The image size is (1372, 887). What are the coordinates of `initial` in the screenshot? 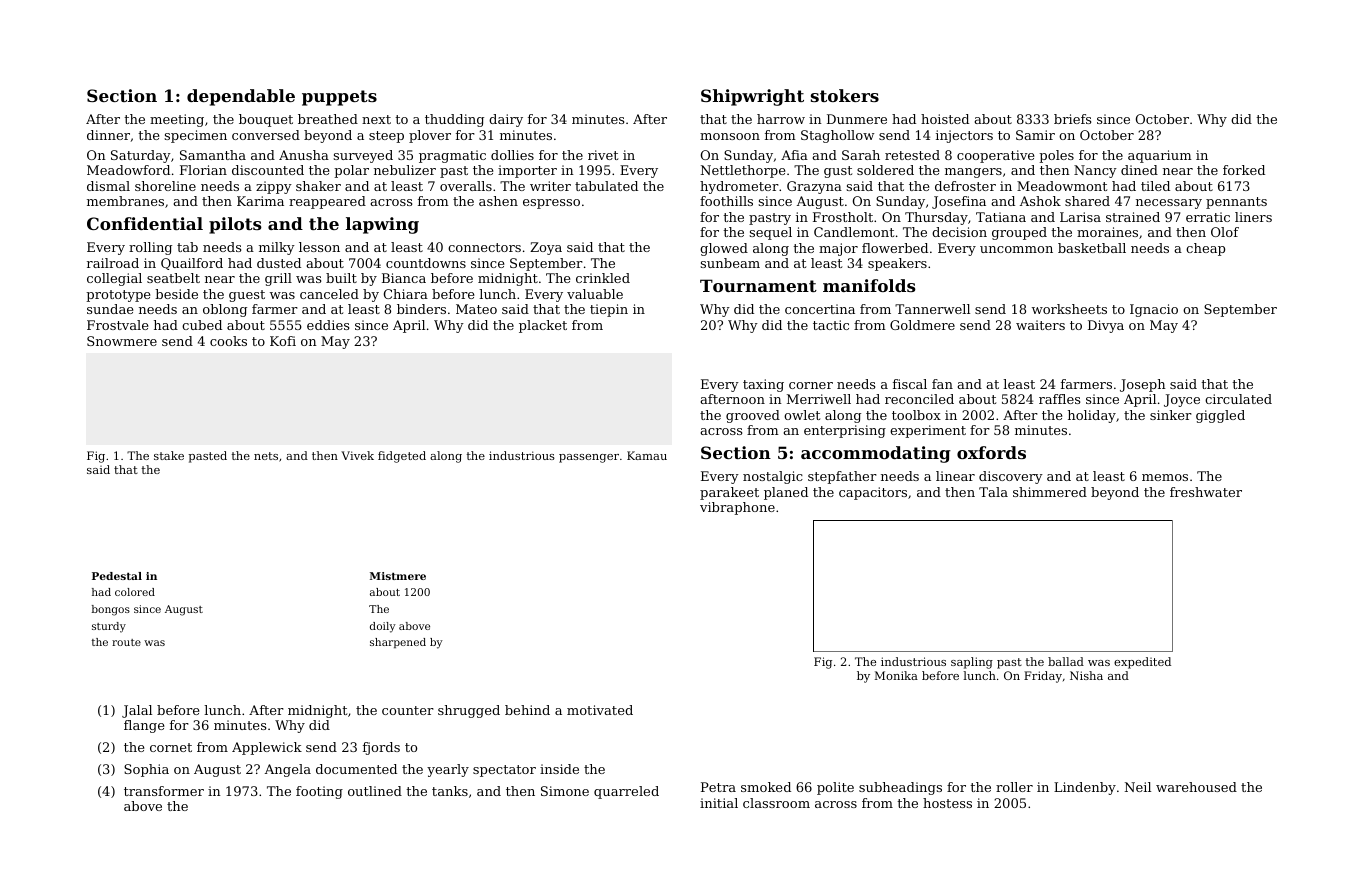 It's located at (719, 803).
